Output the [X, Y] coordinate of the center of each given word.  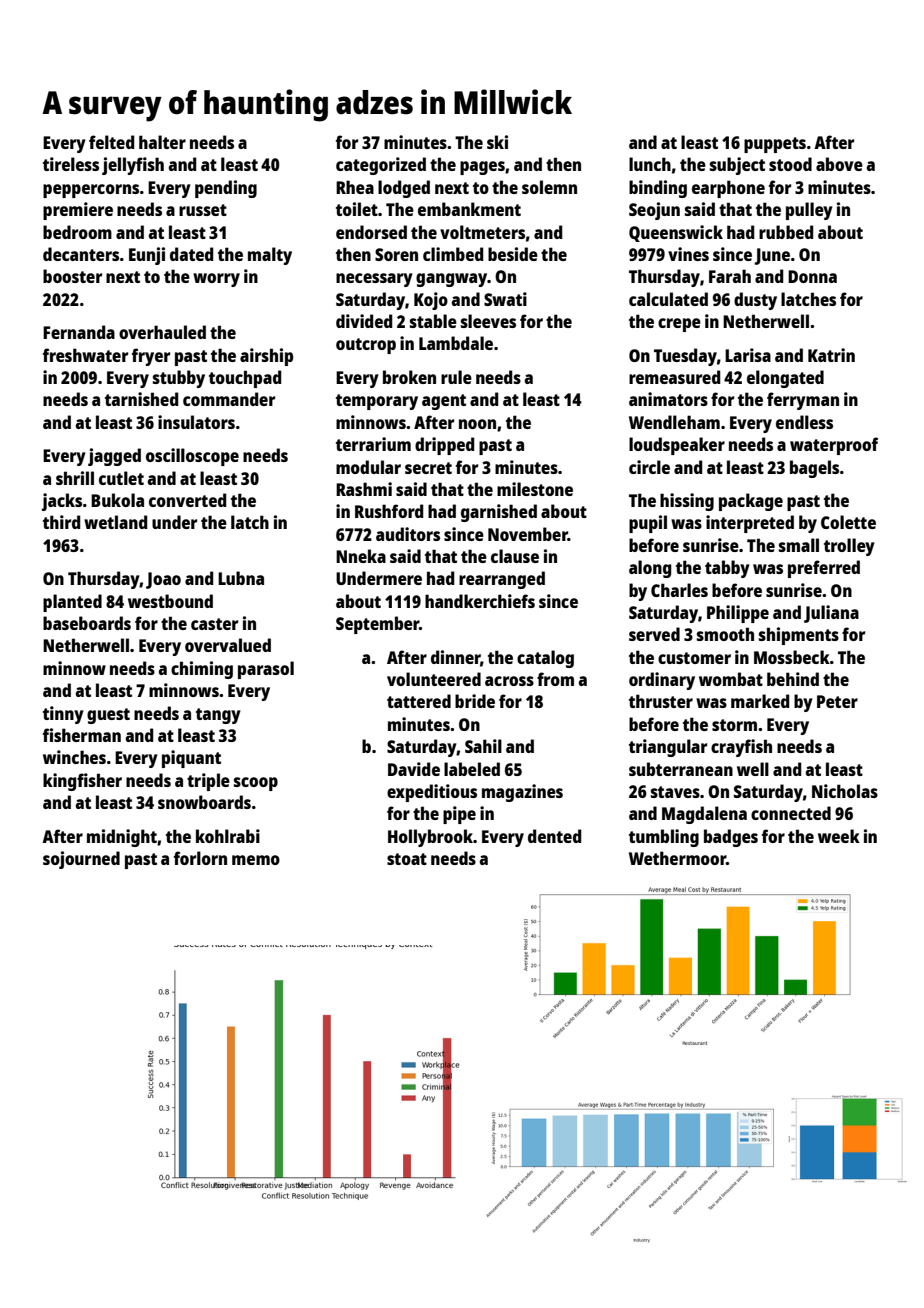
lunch [650, 164]
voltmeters [482, 232]
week [839, 836]
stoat [407, 859]
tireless [71, 164]
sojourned [81, 860]
